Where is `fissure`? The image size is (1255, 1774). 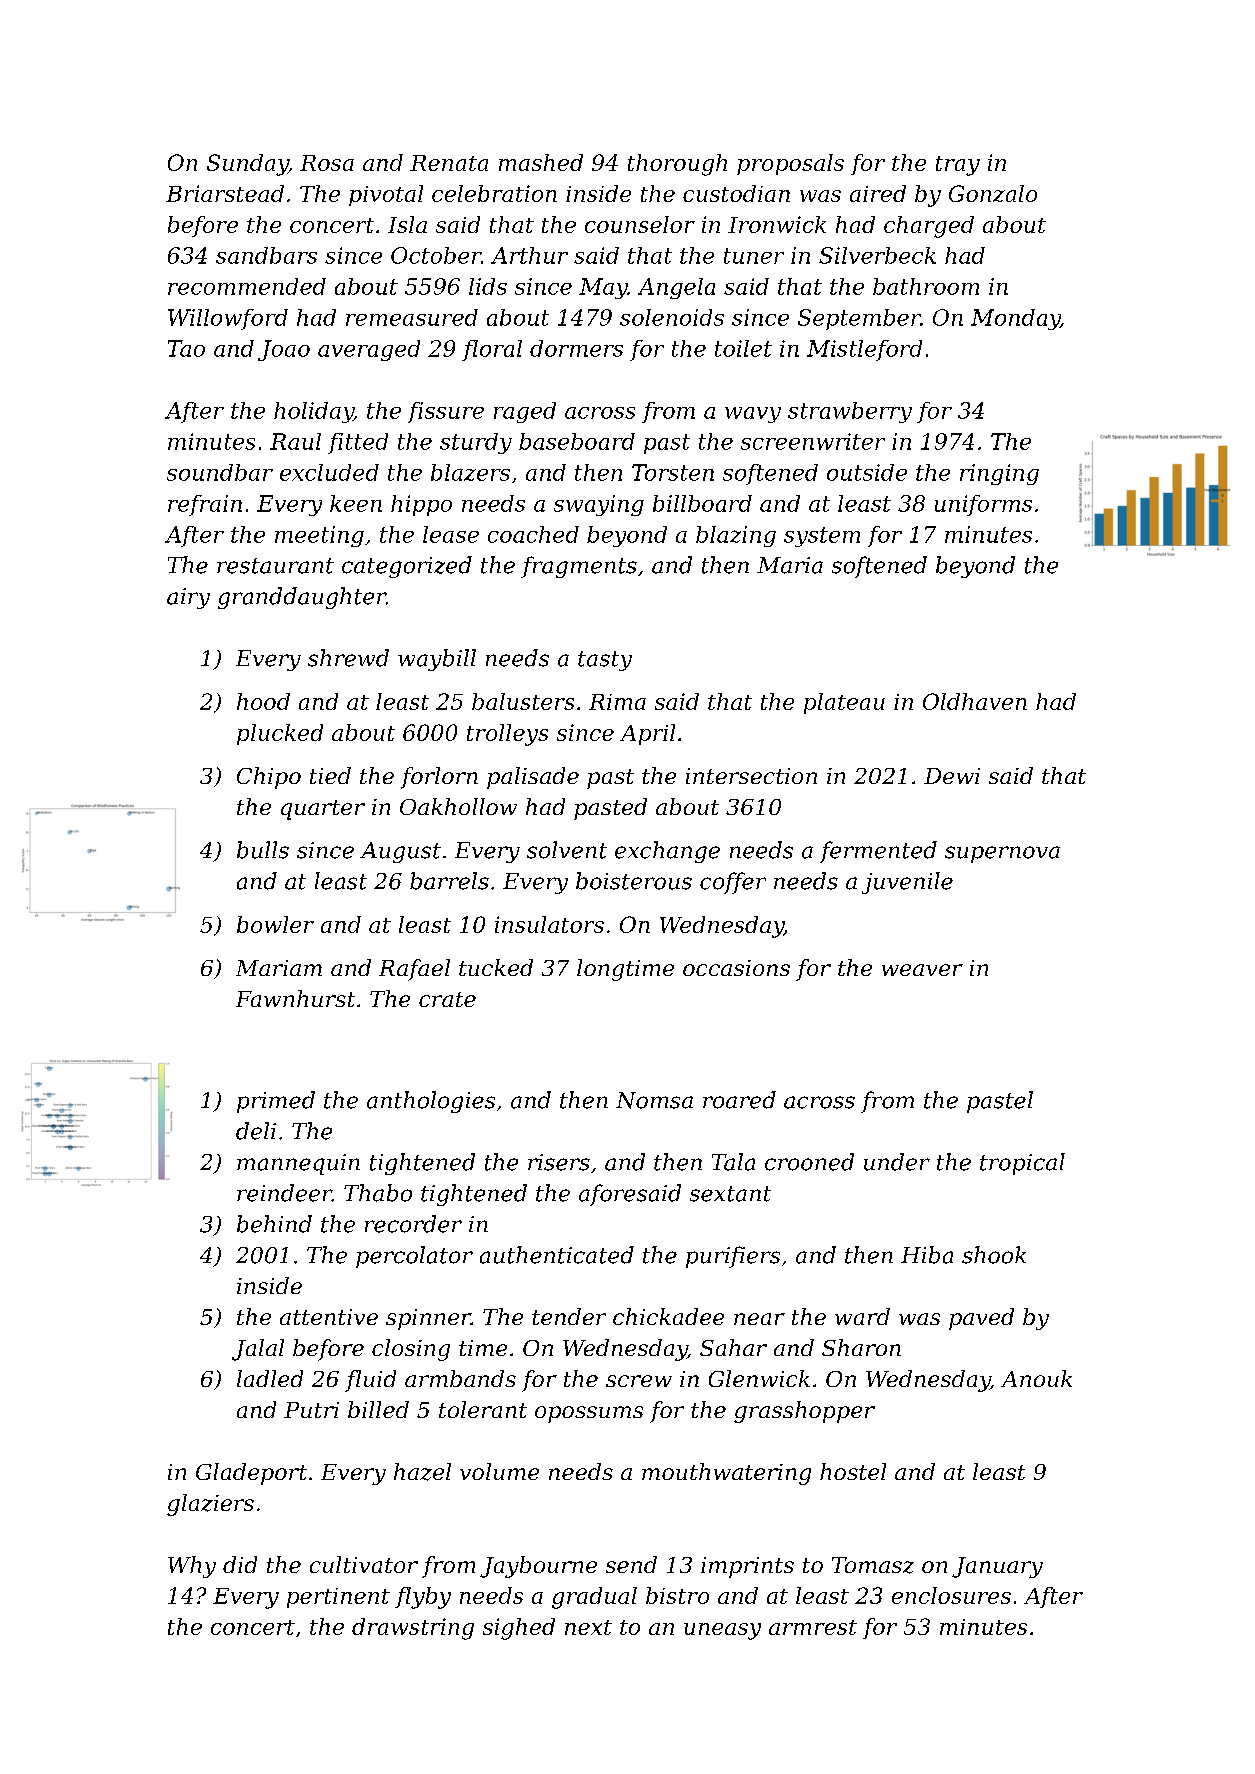
fissure is located at coordinates (446, 412).
